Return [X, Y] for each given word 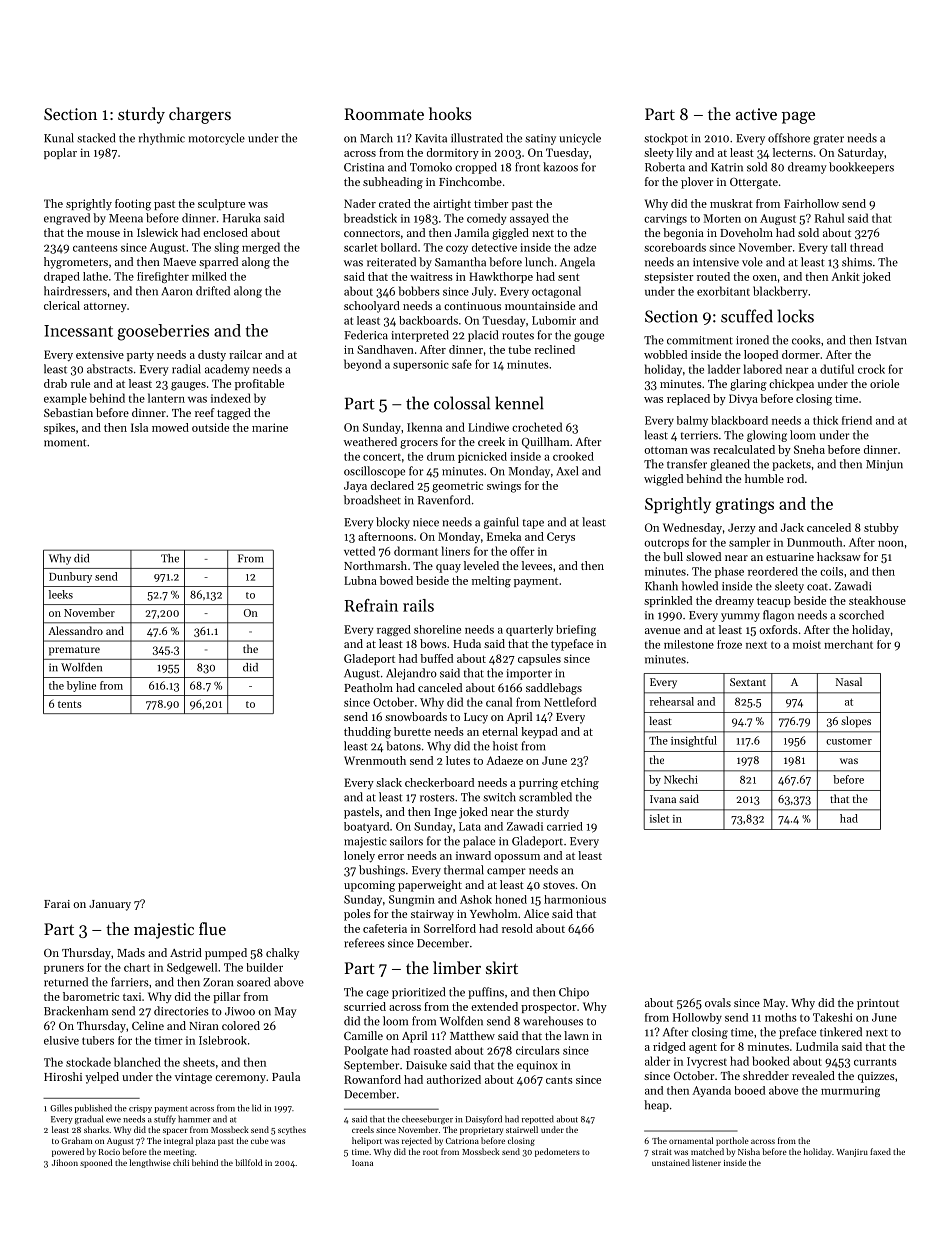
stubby [881, 528]
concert [382, 457]
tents [70, 704]
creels [363, 1129]
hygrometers [76, 263]
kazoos [560, 167]
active [756, 114]
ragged [394, 630]
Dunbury [70, 577]
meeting [179, 1153]
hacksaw [839, 556]
